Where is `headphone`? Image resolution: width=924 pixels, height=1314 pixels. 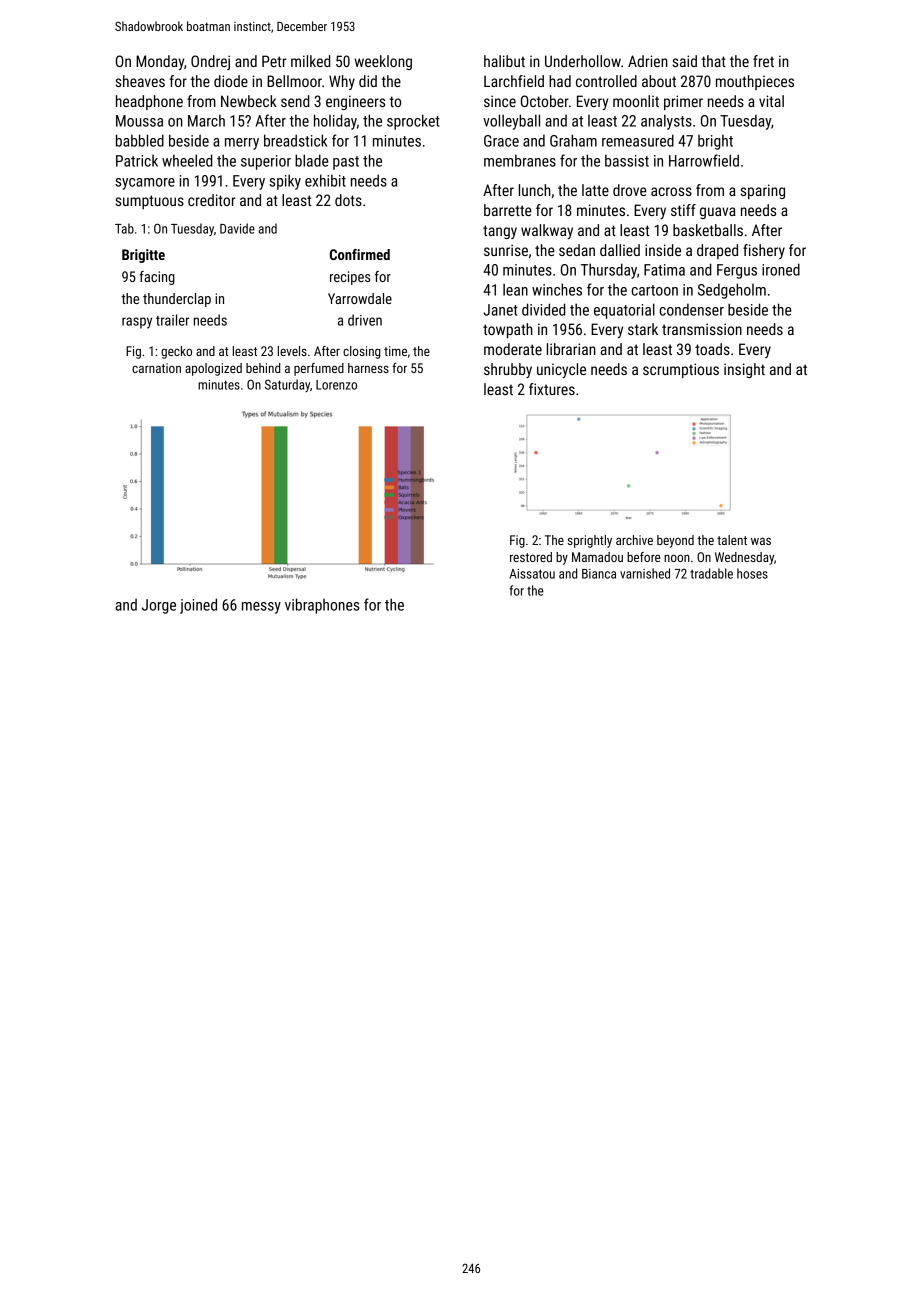 headphone is located at coordinates (149, 102).
